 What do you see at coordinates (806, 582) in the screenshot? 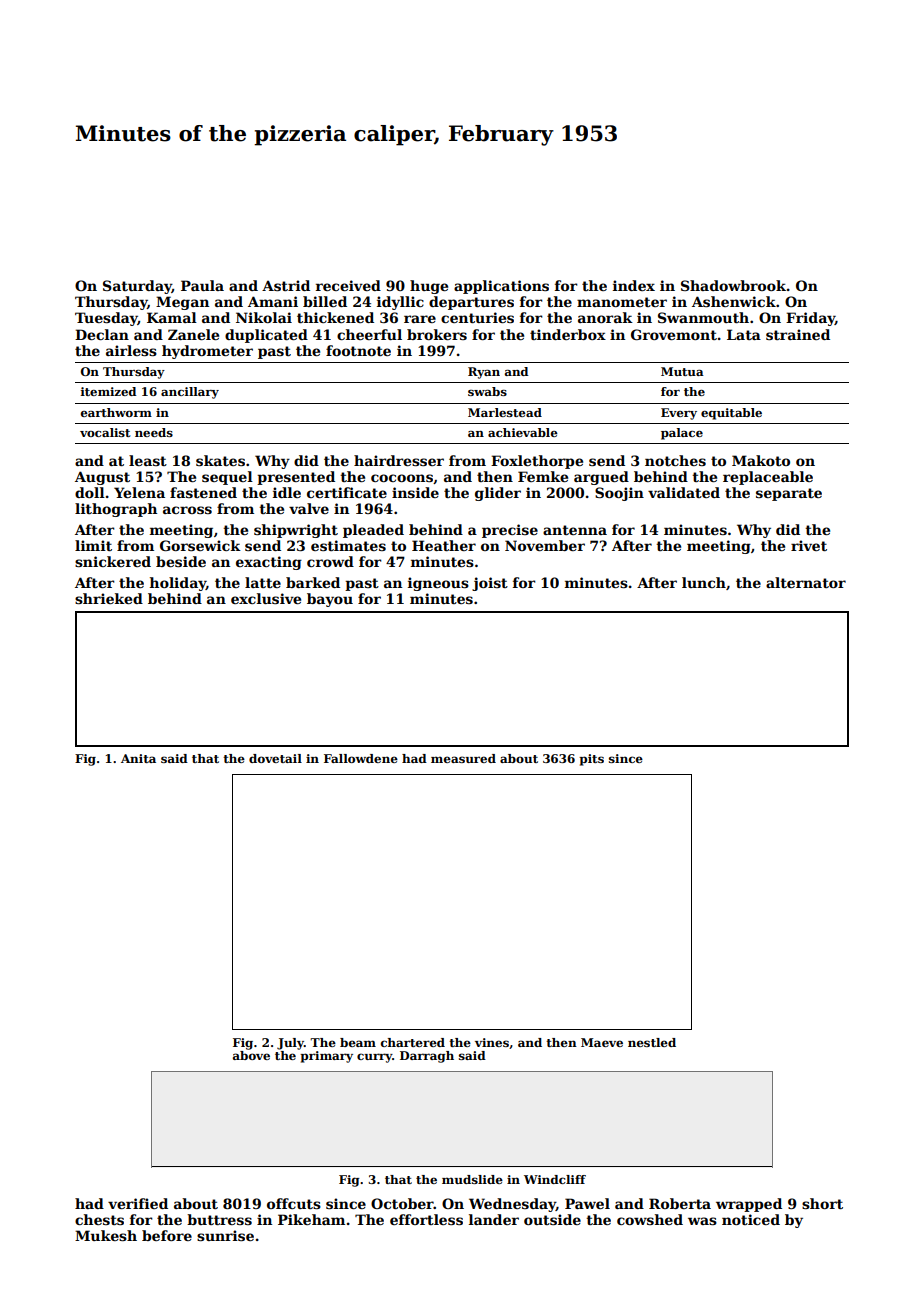
I see `alternator` at bounding box center [806, 582].
